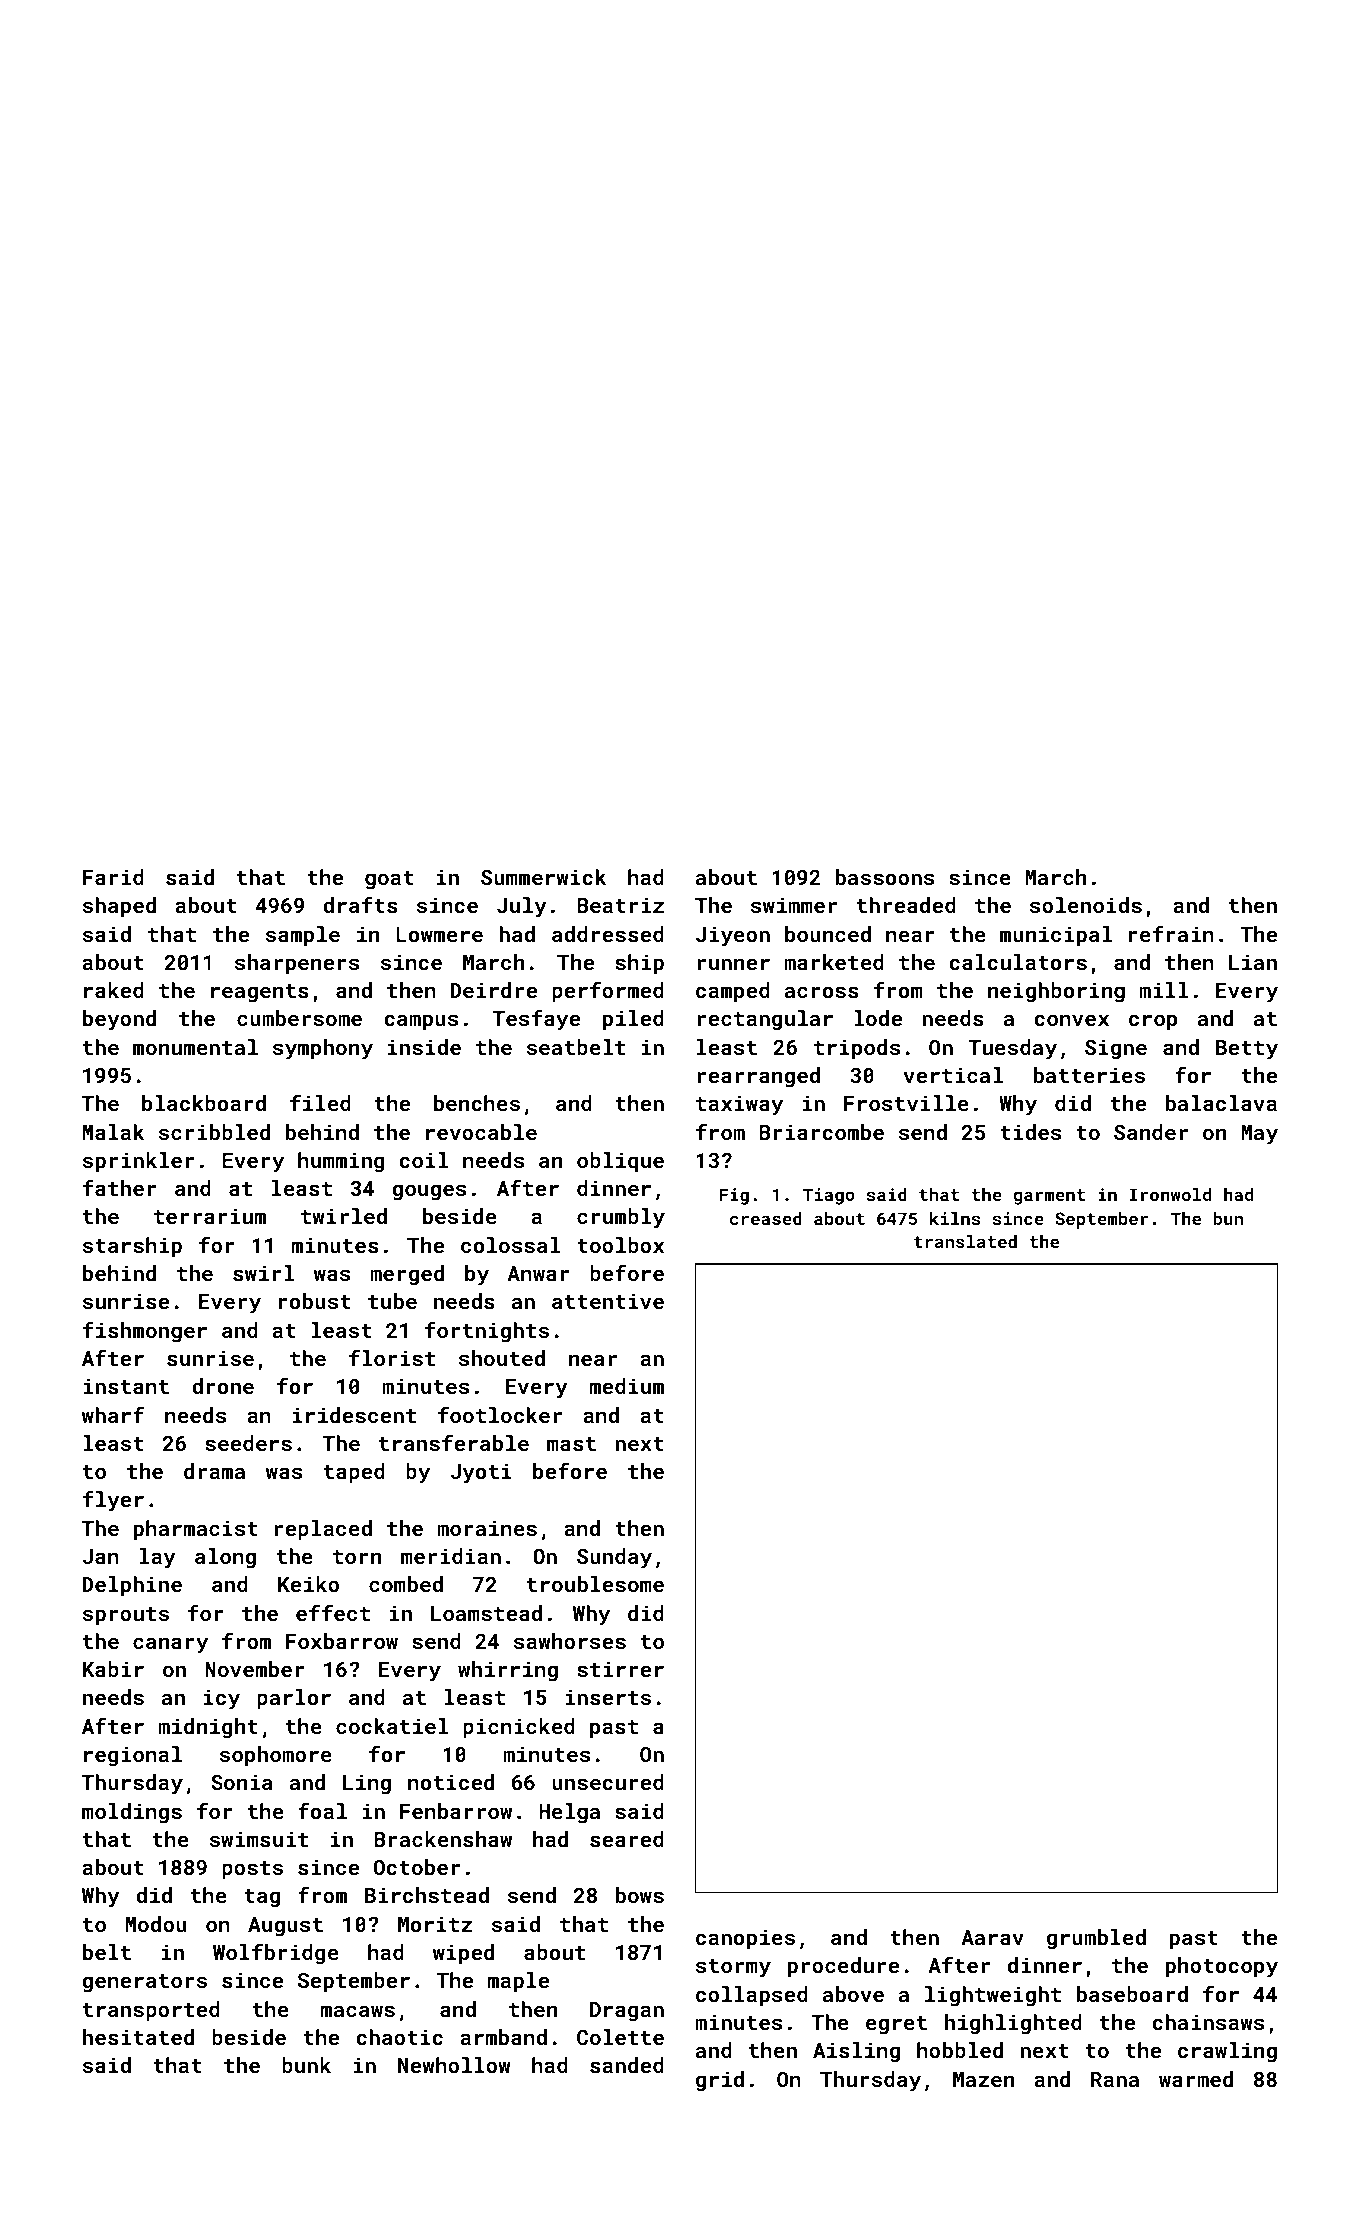  What do you see at coordinates (595, 1584) in the document?
I see `troublesome` at bounding box center [595, 1584].
